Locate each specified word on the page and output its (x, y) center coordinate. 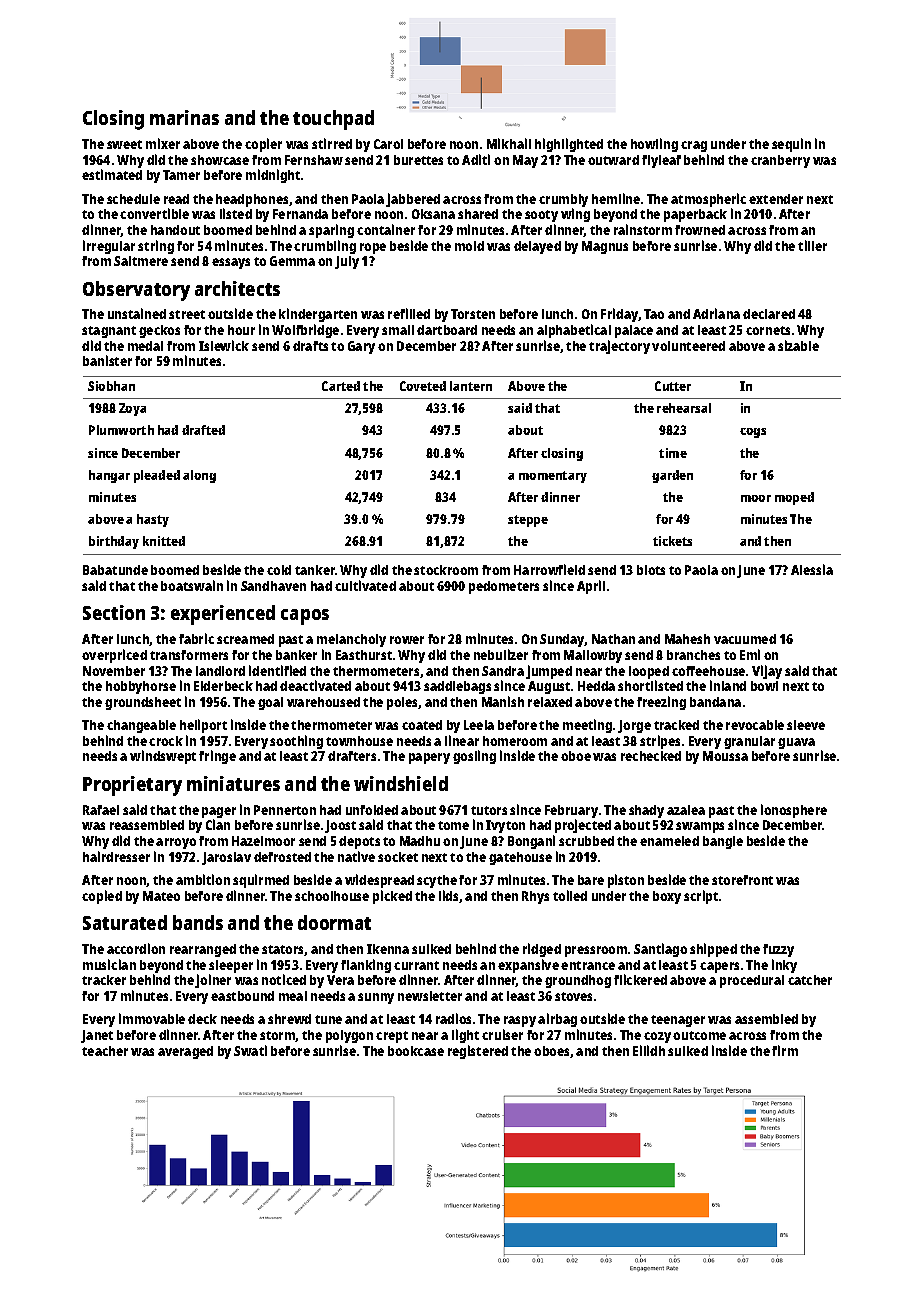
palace (634, 331)
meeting (587, 726)
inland (728, 685)
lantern (471, 386)
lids (448, 895)
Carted (341, 386)
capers (719, 967)
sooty (541, 216)
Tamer (181, 175)
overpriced (114, 656)
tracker (104, 980)
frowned (700, 230)
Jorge (634, 726)
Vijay (767, 672)
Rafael (101, 810)
